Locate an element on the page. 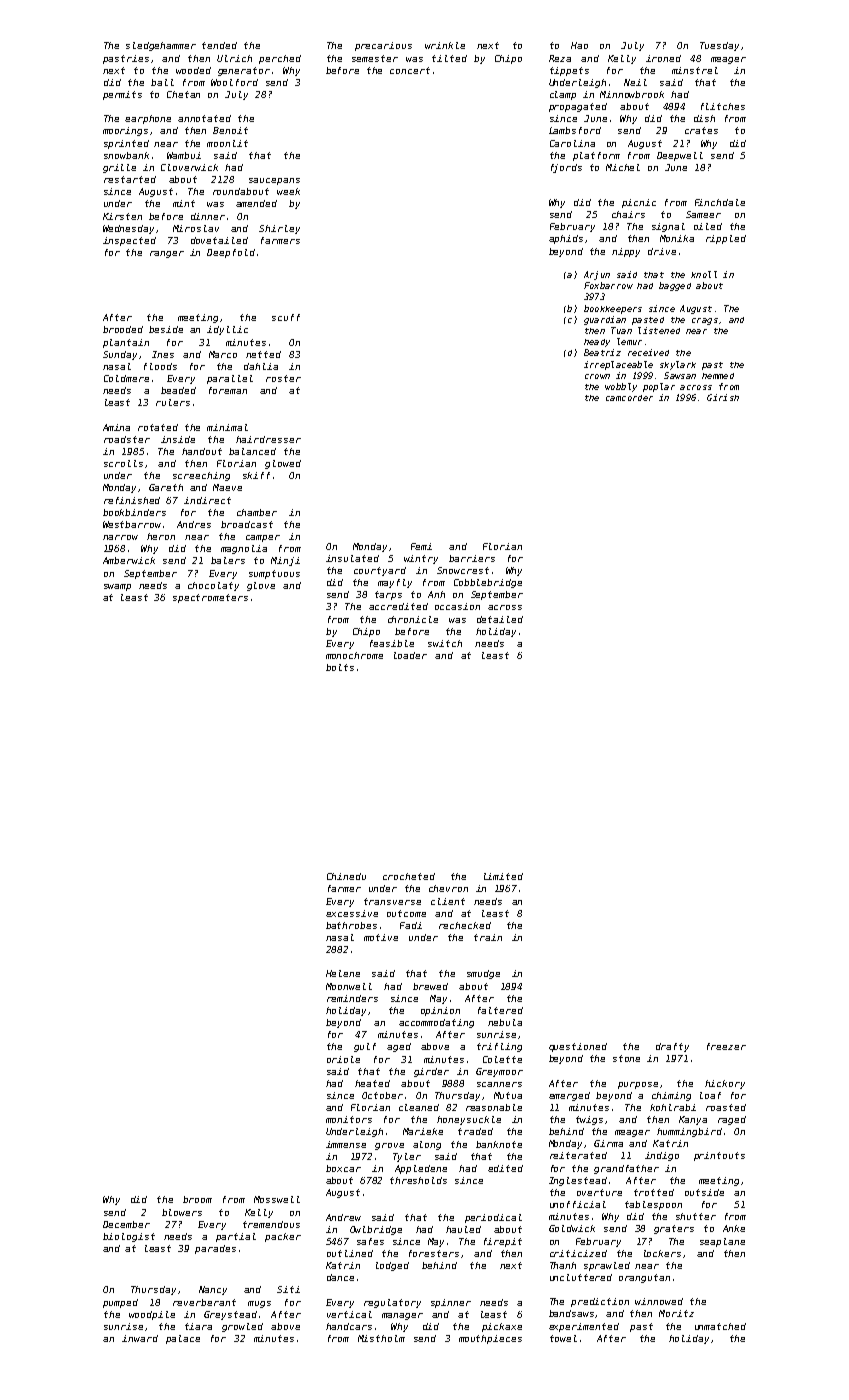 The width and height of the document is (849, 1400). palace is located at coordinates (183, 1339).
